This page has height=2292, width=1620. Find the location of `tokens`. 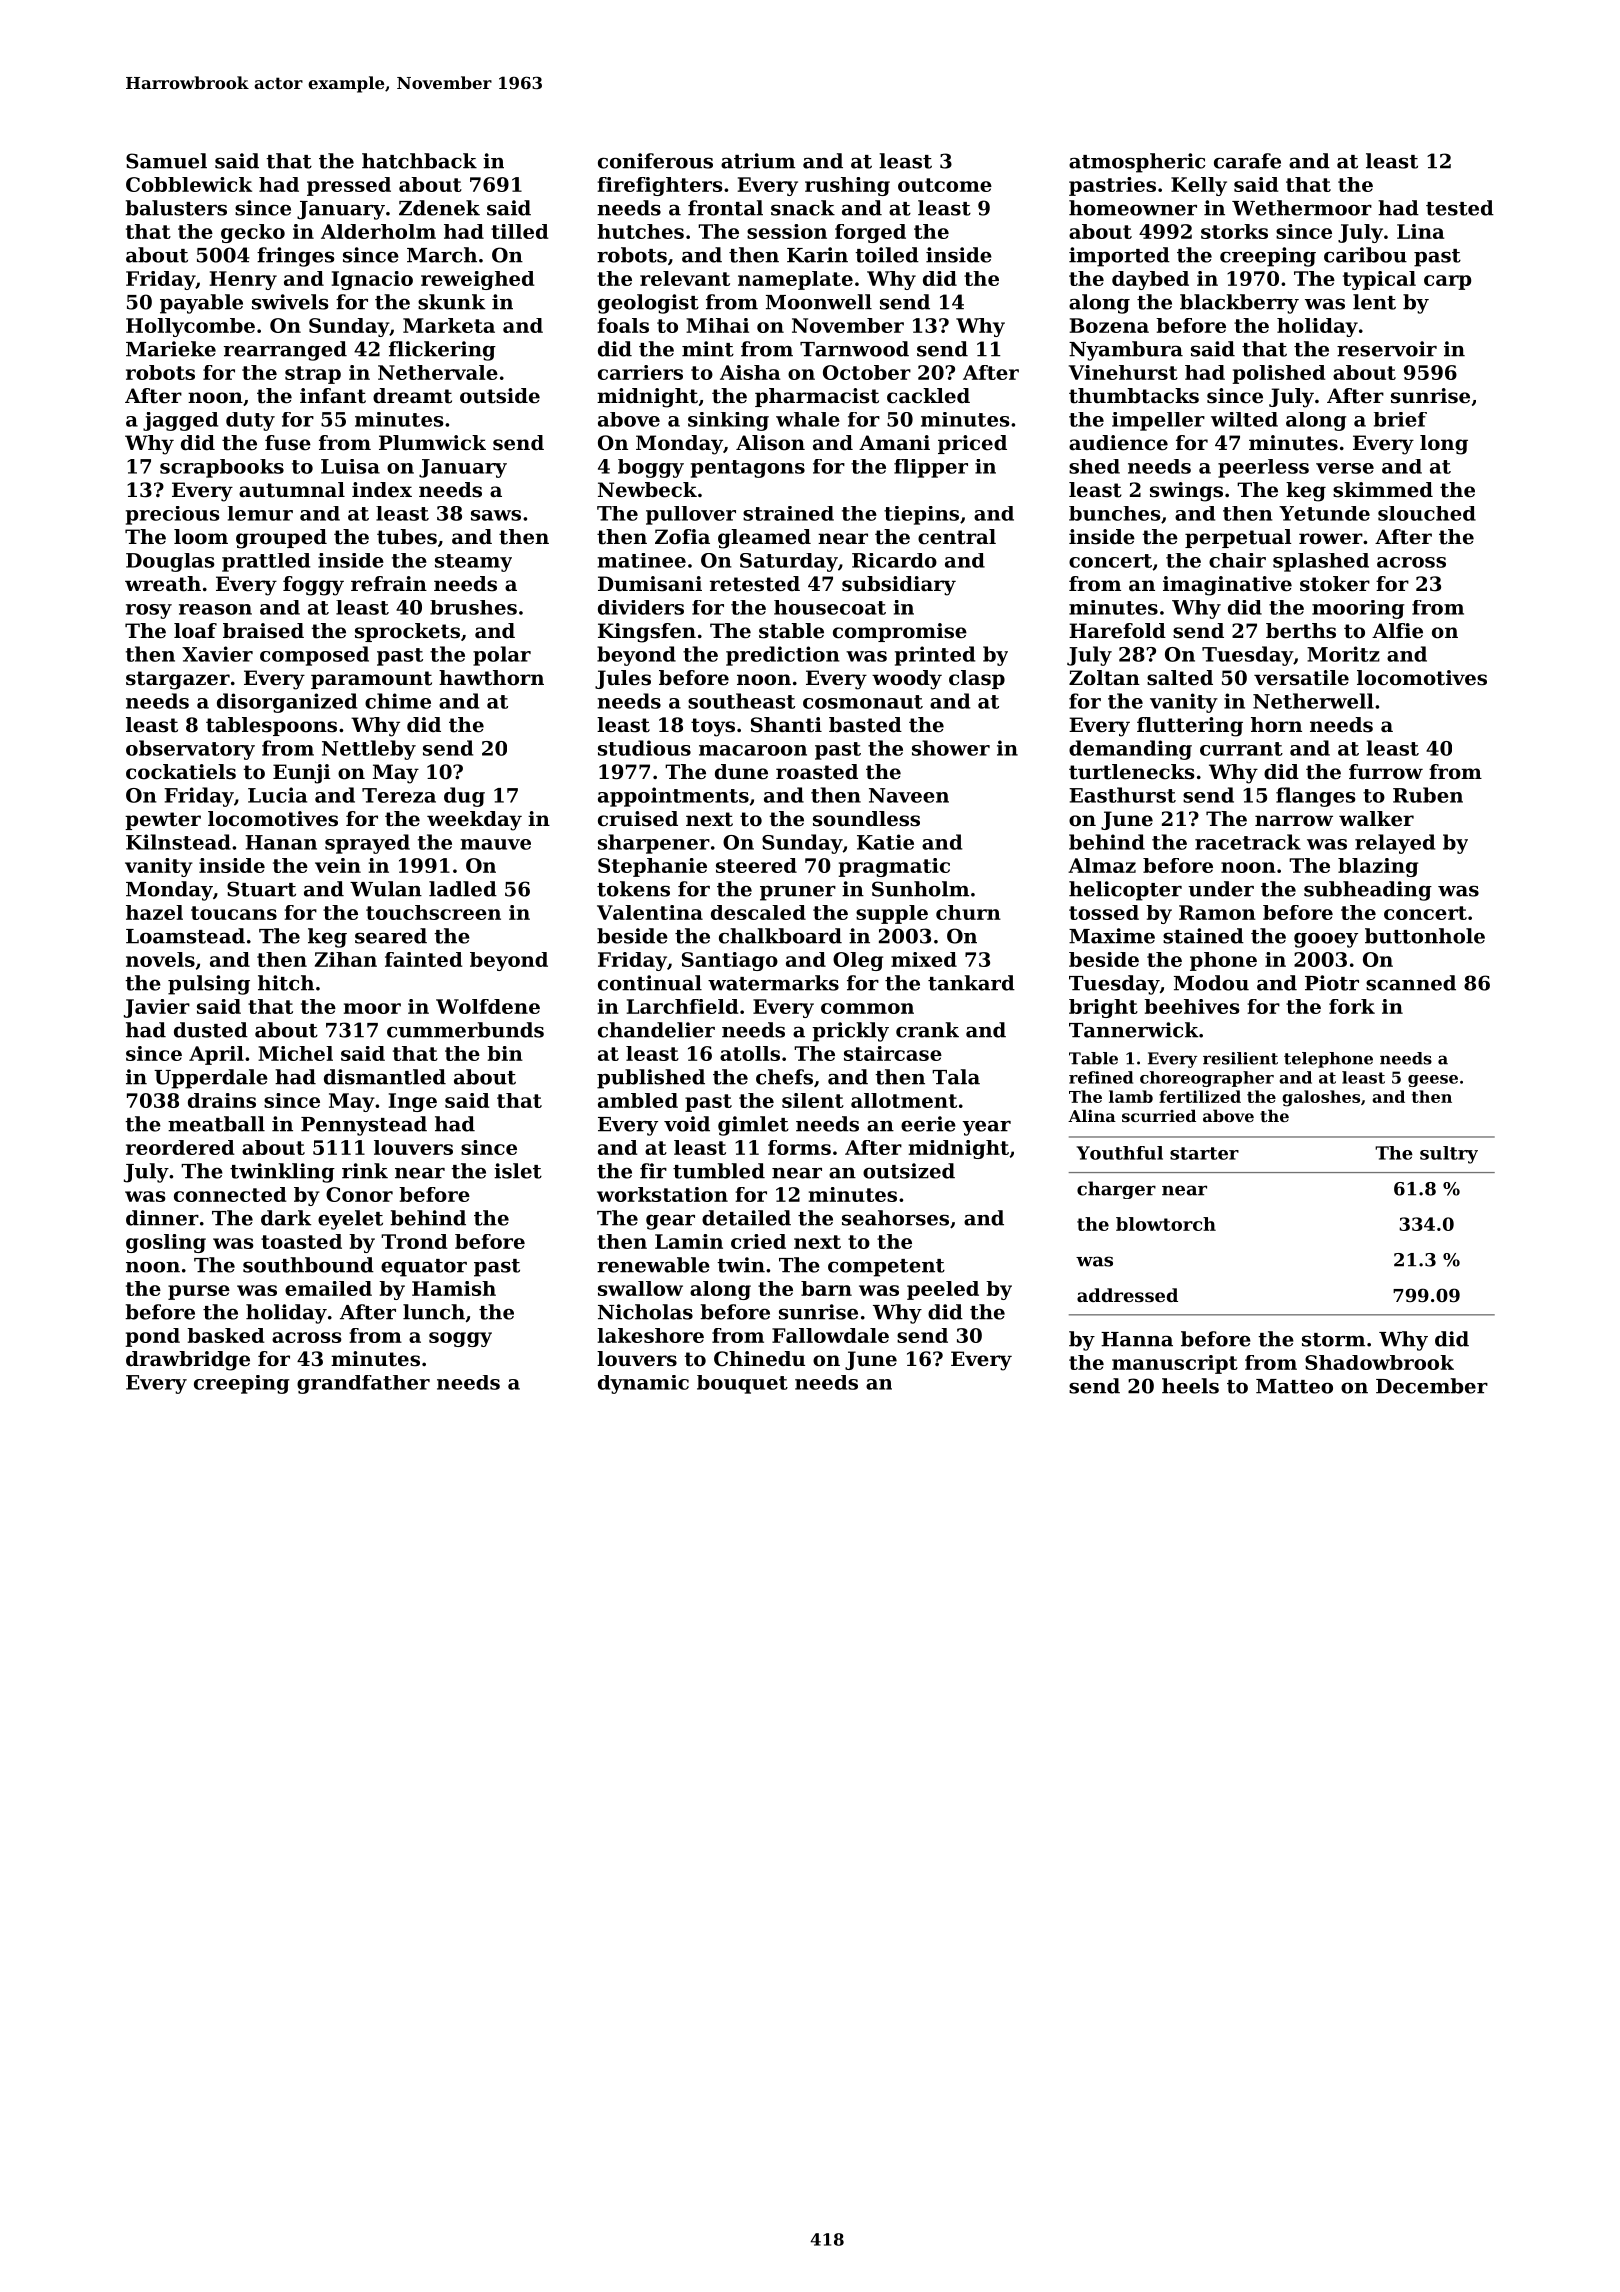

tokens is located at coordinates (633, 889).
